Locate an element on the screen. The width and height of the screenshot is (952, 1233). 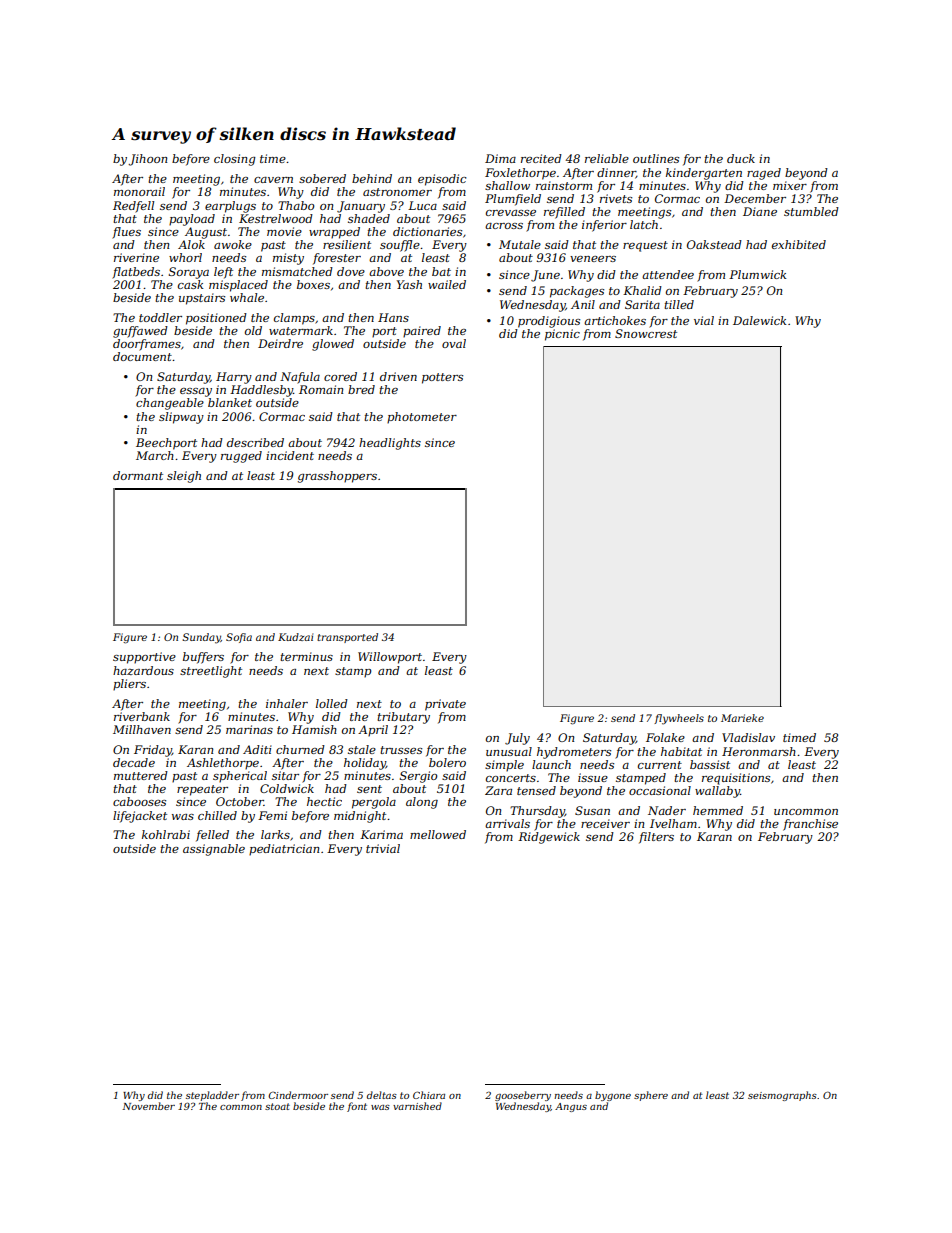
mellowed is located at coordinates (438, 834).
